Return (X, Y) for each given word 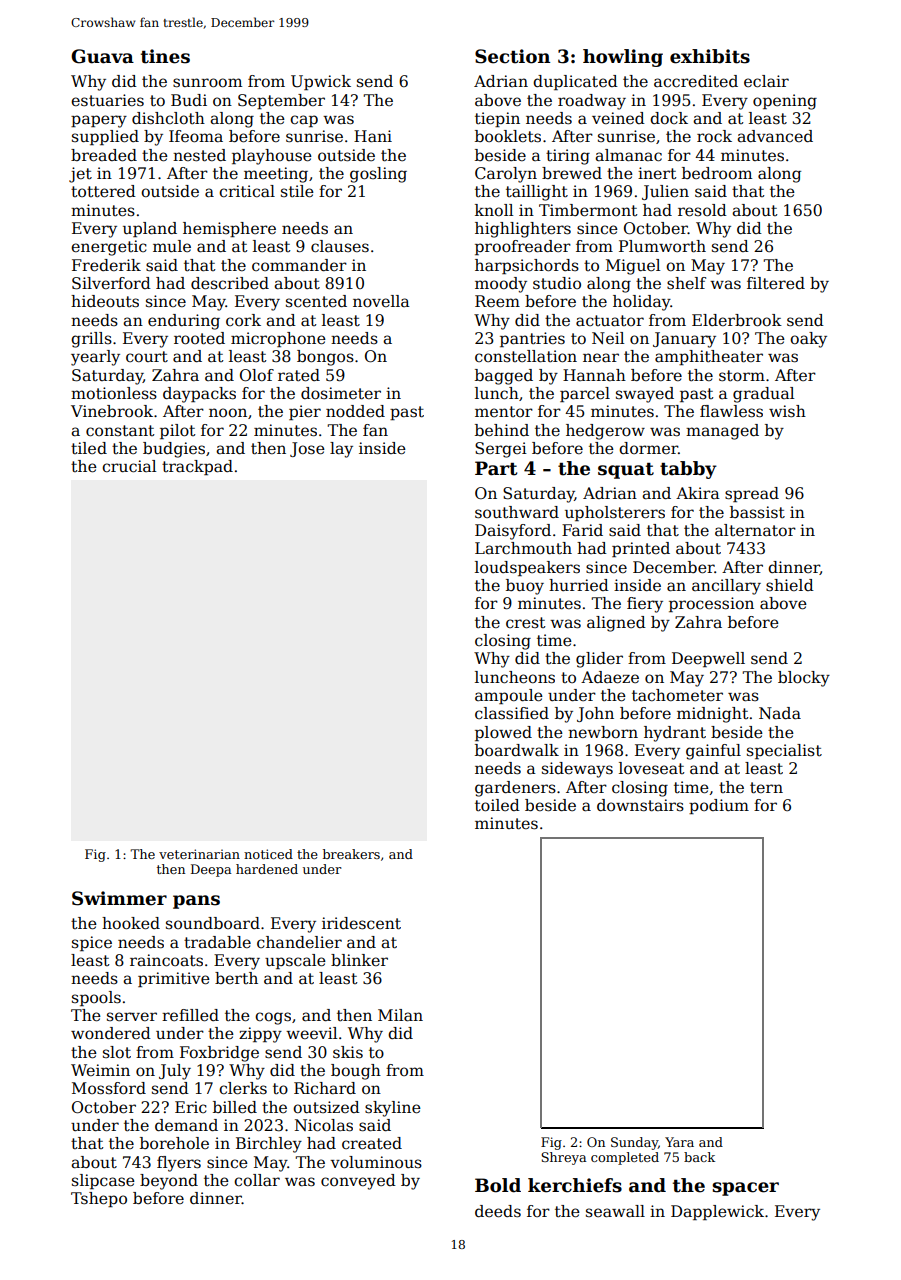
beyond (169, 1182)
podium (719, 806)
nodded (355, 411)
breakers (351, 854)
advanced (775, 136)
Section (512, 56)
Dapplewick (717, 1212)
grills (91, 340)
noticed (268, 854)
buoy (525, 587)
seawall (615, 1211)
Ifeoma (196, 136)
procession (711, 604)
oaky (808, 340)
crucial (129, 466)
